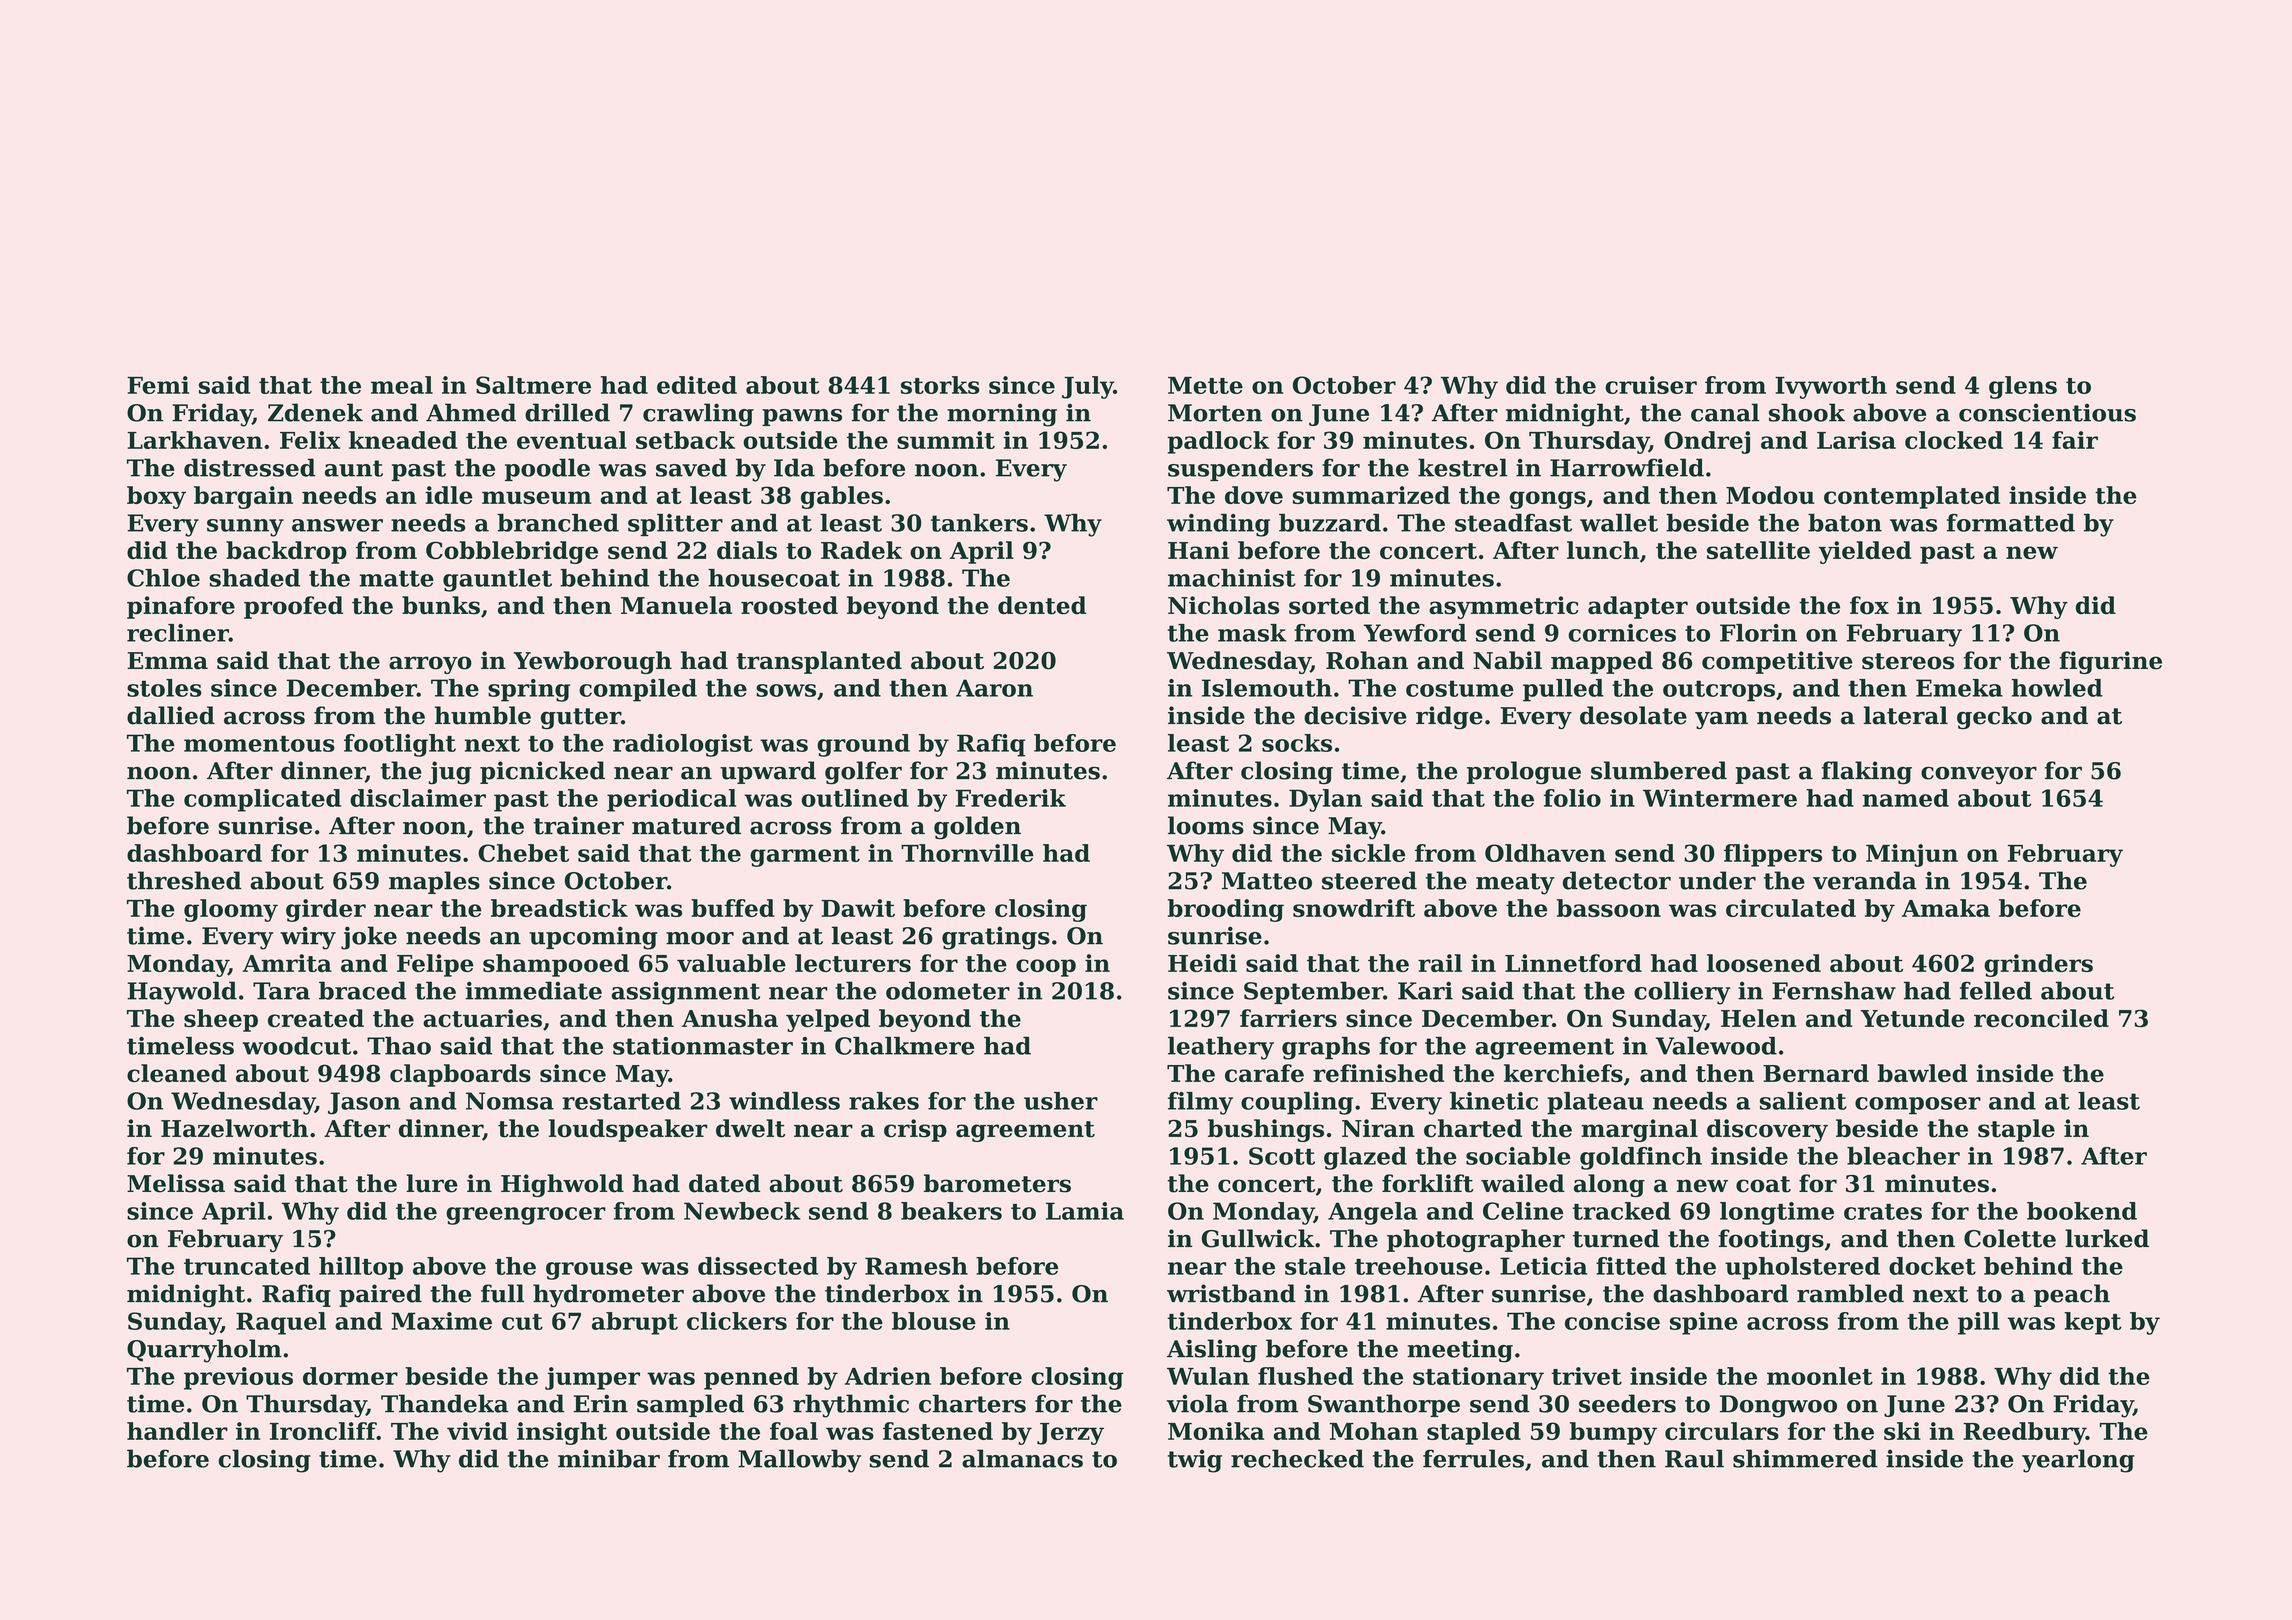  What do you see at coordinates (946, 440) in the screenshot?
I see `summit` at bounding box center [946, 440].
